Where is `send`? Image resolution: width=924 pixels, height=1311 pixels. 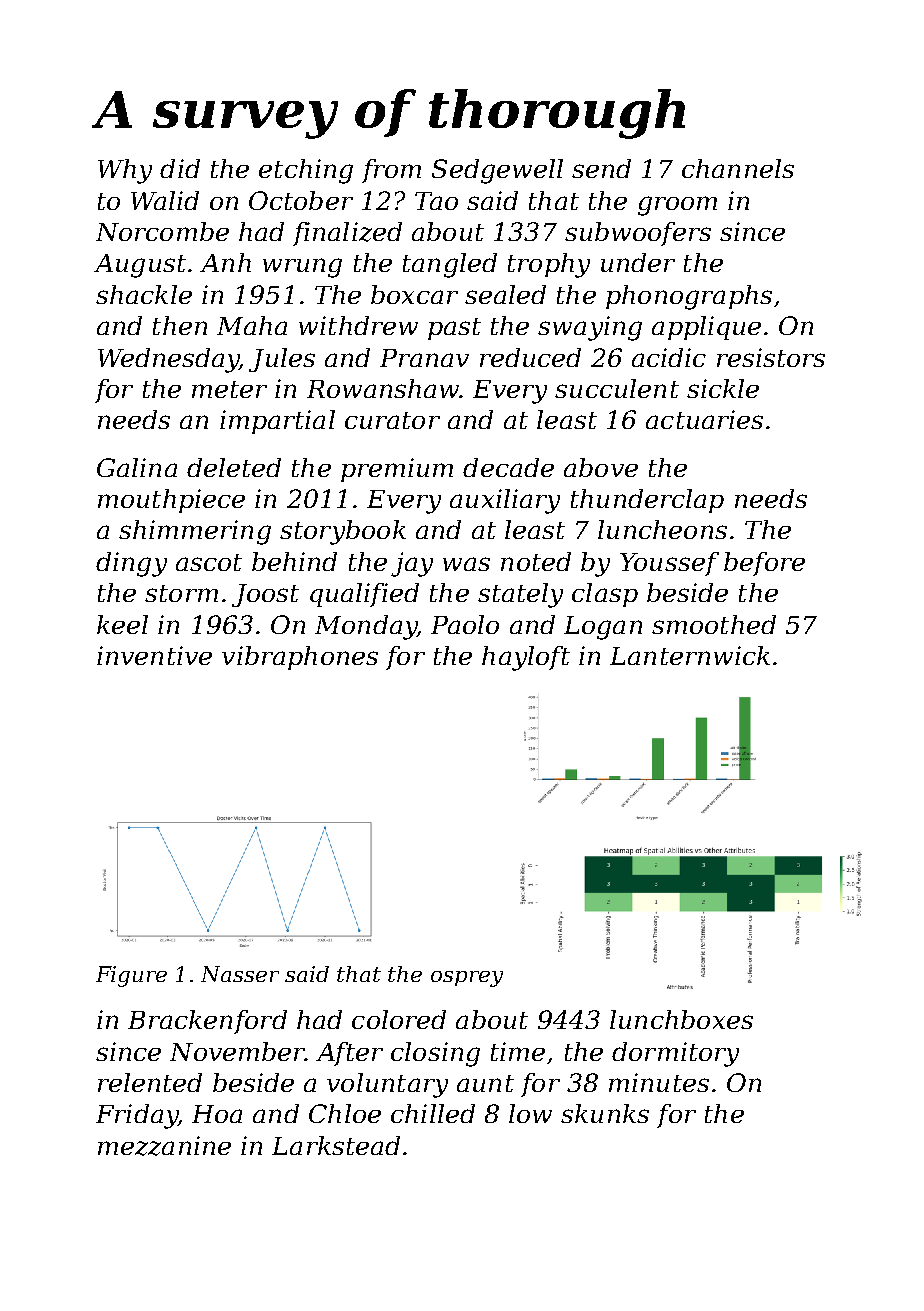 send is located at coordinates (601, 168).
